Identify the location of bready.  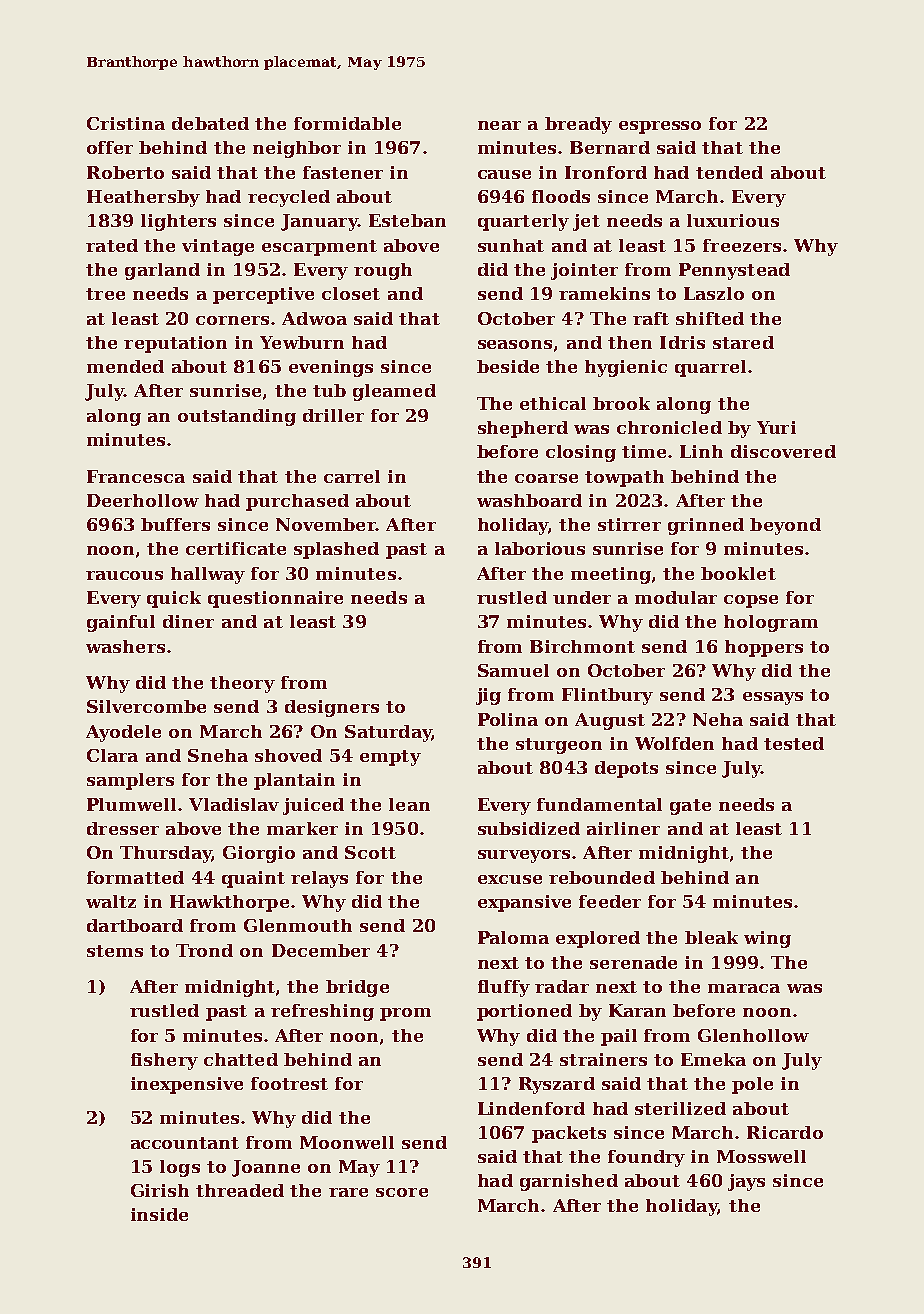
(578, 125).
